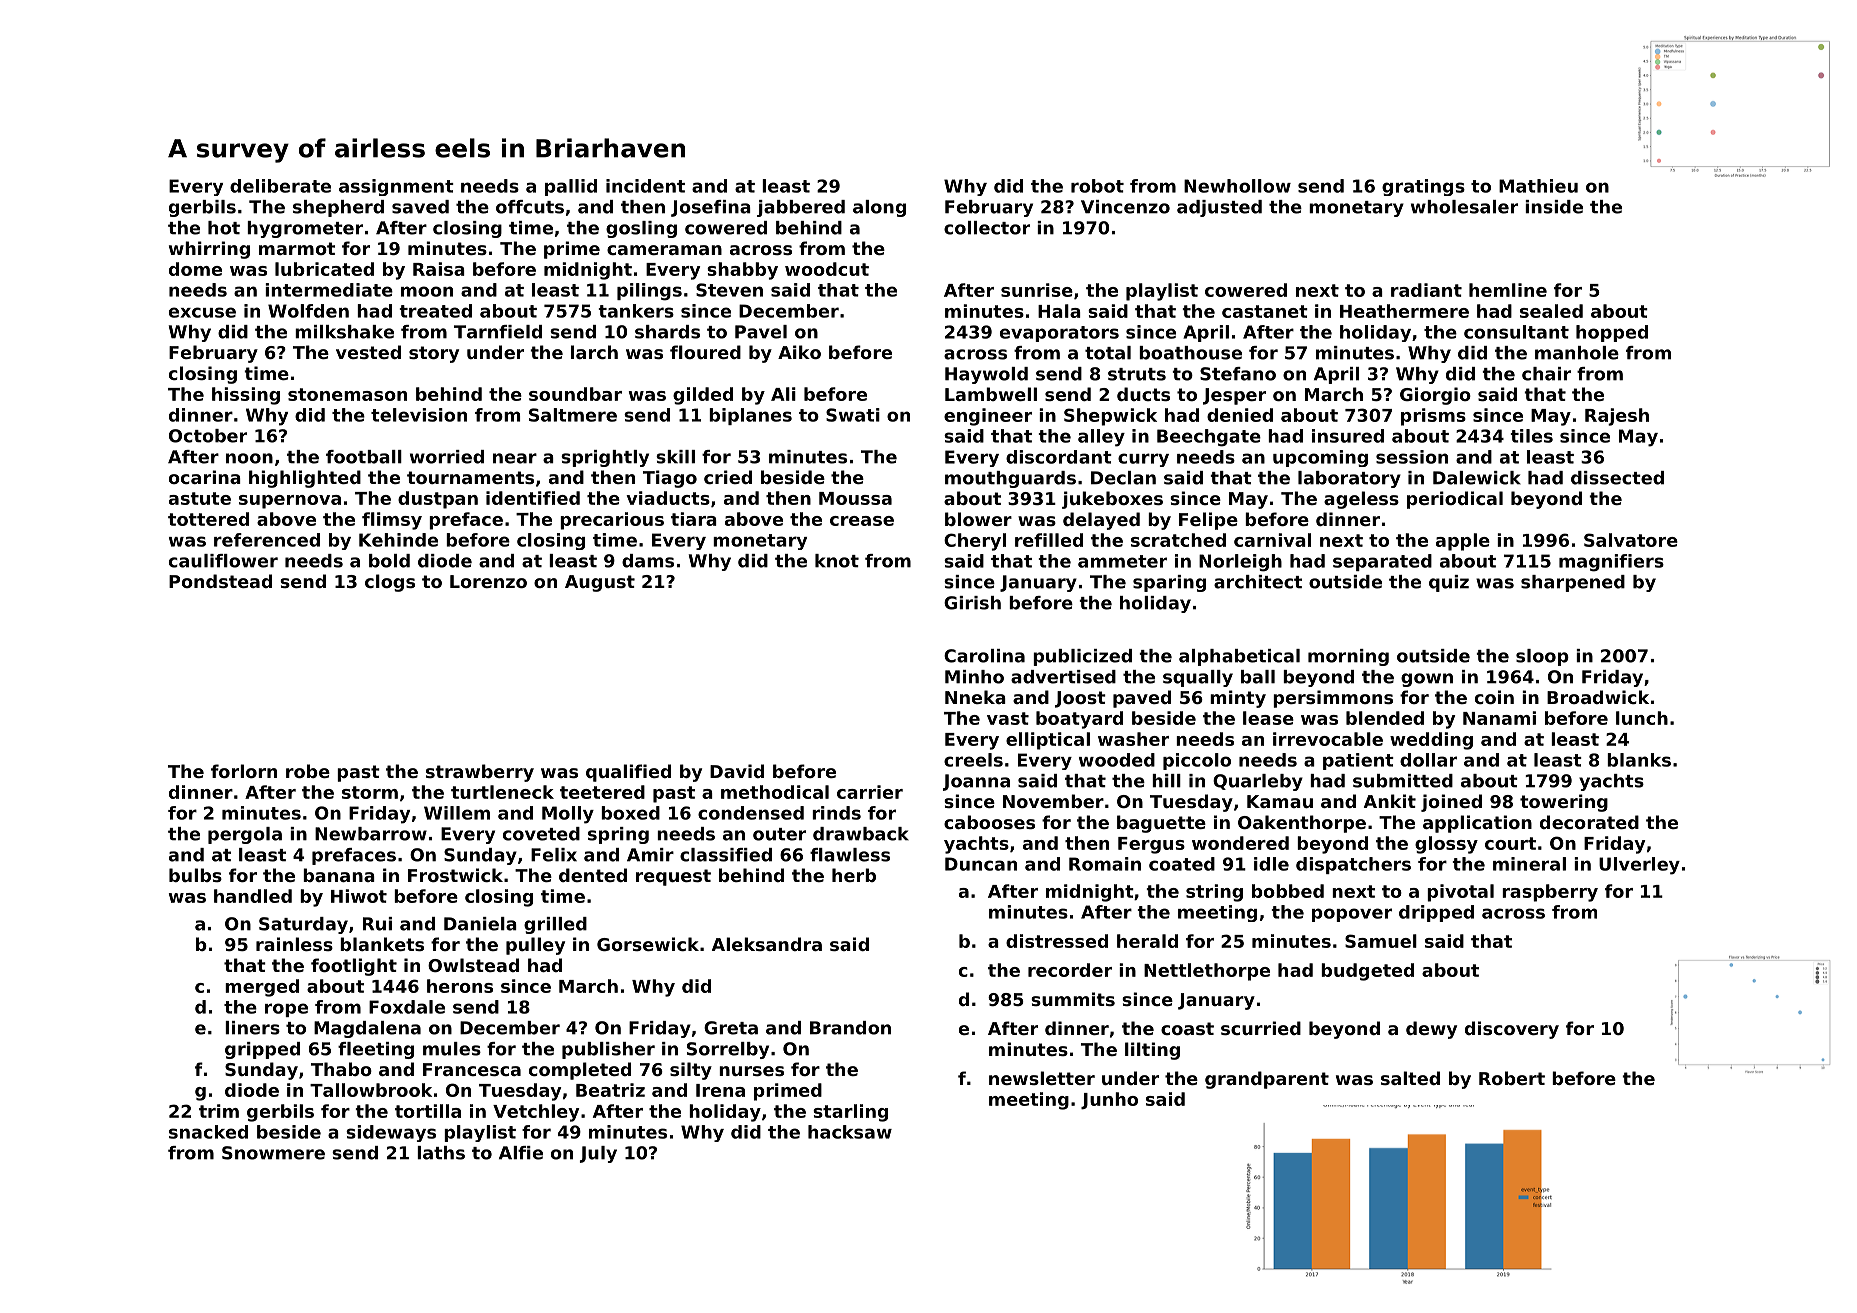  I want to click on Alfie, so click(521, 1153).
